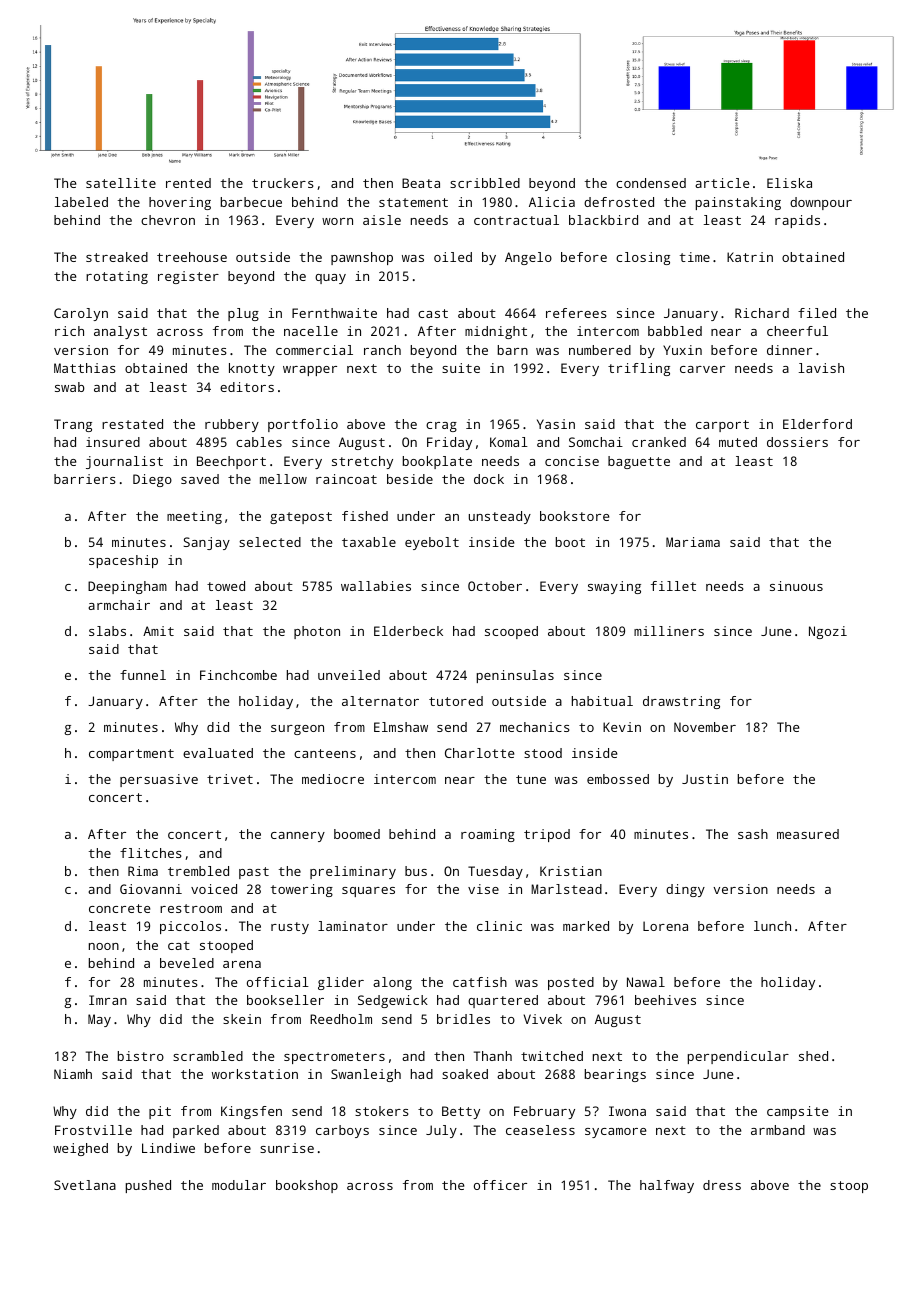 The image size is (924, 1308). What do you see at coordinates (705, 779) in the screenshot?
I see `Justin` at bounding box center [705, 779].
